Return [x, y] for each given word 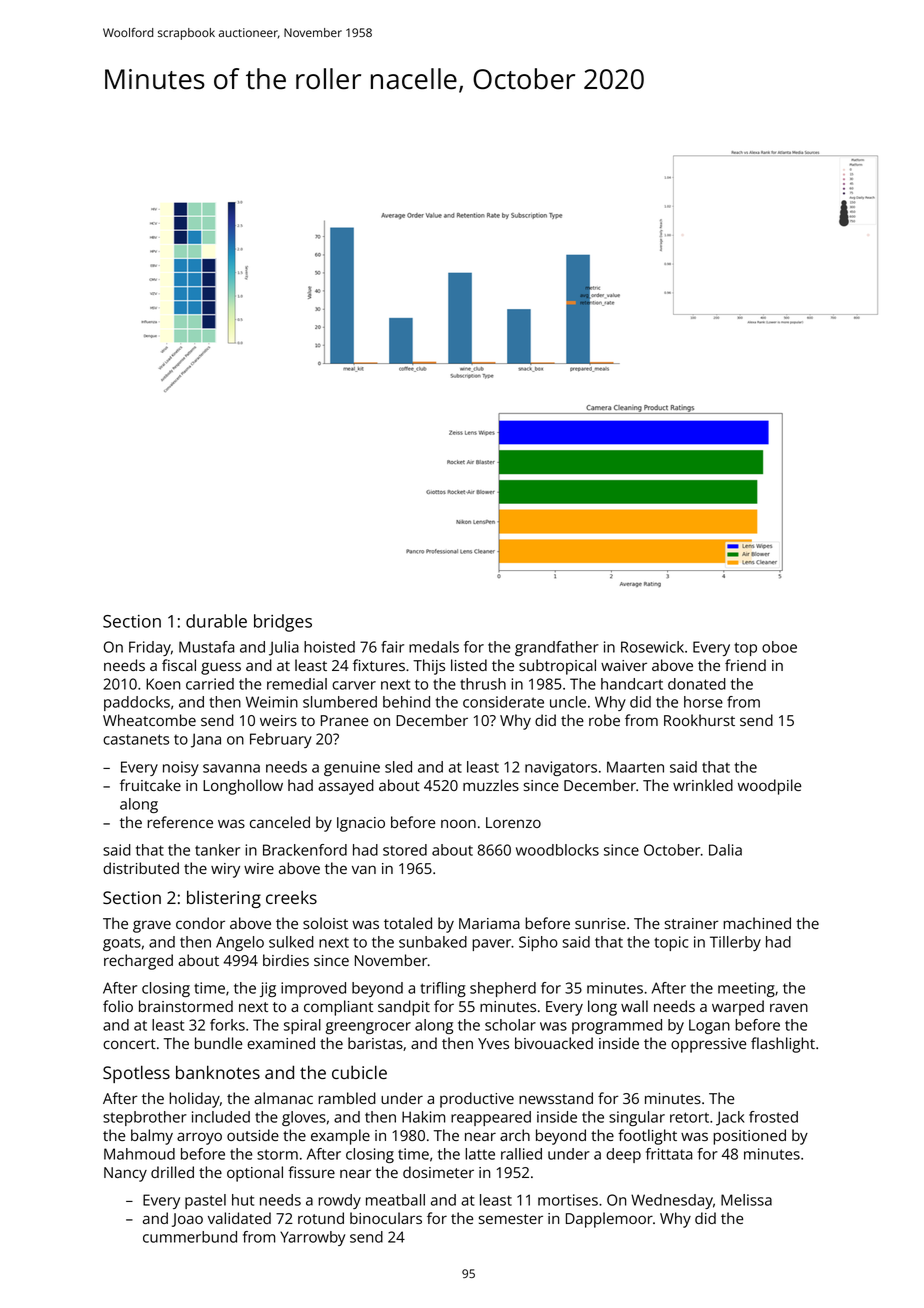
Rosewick [652, 647]
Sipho [538, 943]
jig [268, 989]
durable [216, 621]
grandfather [557, 648]
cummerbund [190, 1237]
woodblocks [557, 850]
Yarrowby [312, 1238]
